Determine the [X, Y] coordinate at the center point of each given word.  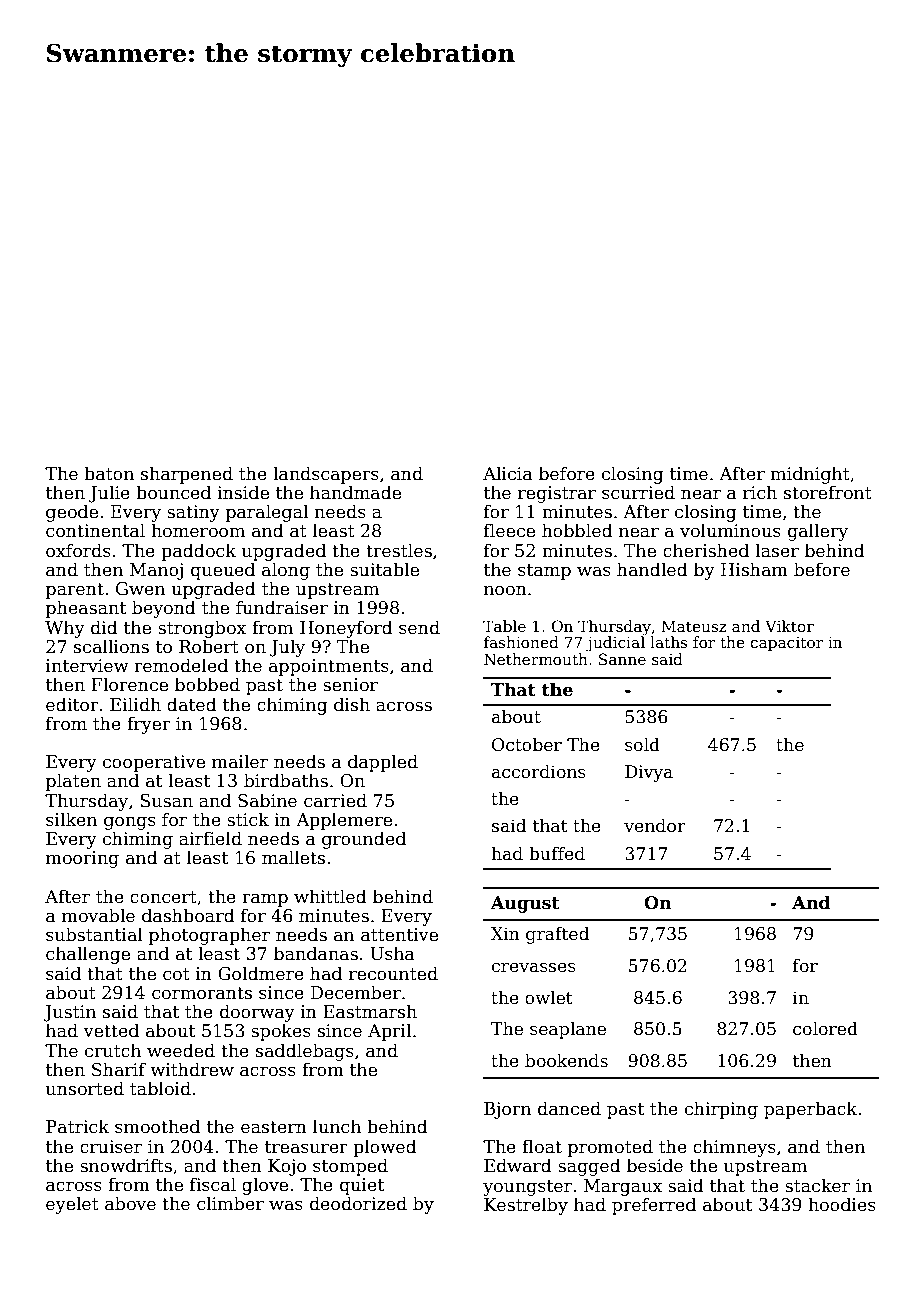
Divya [649, 773]
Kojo [287, 1167]
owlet [549, 997]
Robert [209, 646]
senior [350, 685]
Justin [70, 1013]
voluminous [730, 530]
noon [505, 590]
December [356, 992]
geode [72, 513]
